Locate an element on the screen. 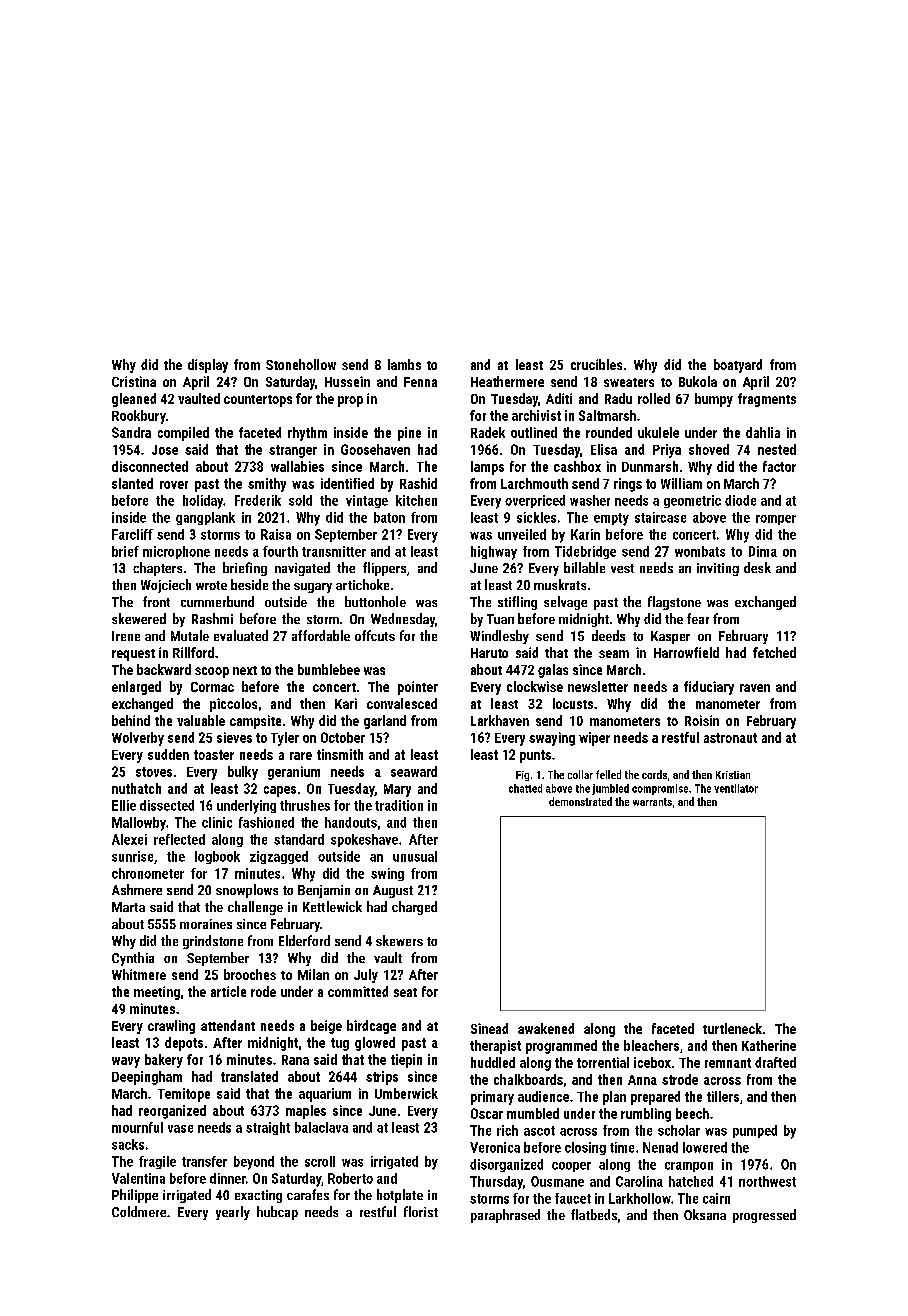 The height and width of the screenshot is (1316, 908). crucibles is located at coordinates (596, 364).
